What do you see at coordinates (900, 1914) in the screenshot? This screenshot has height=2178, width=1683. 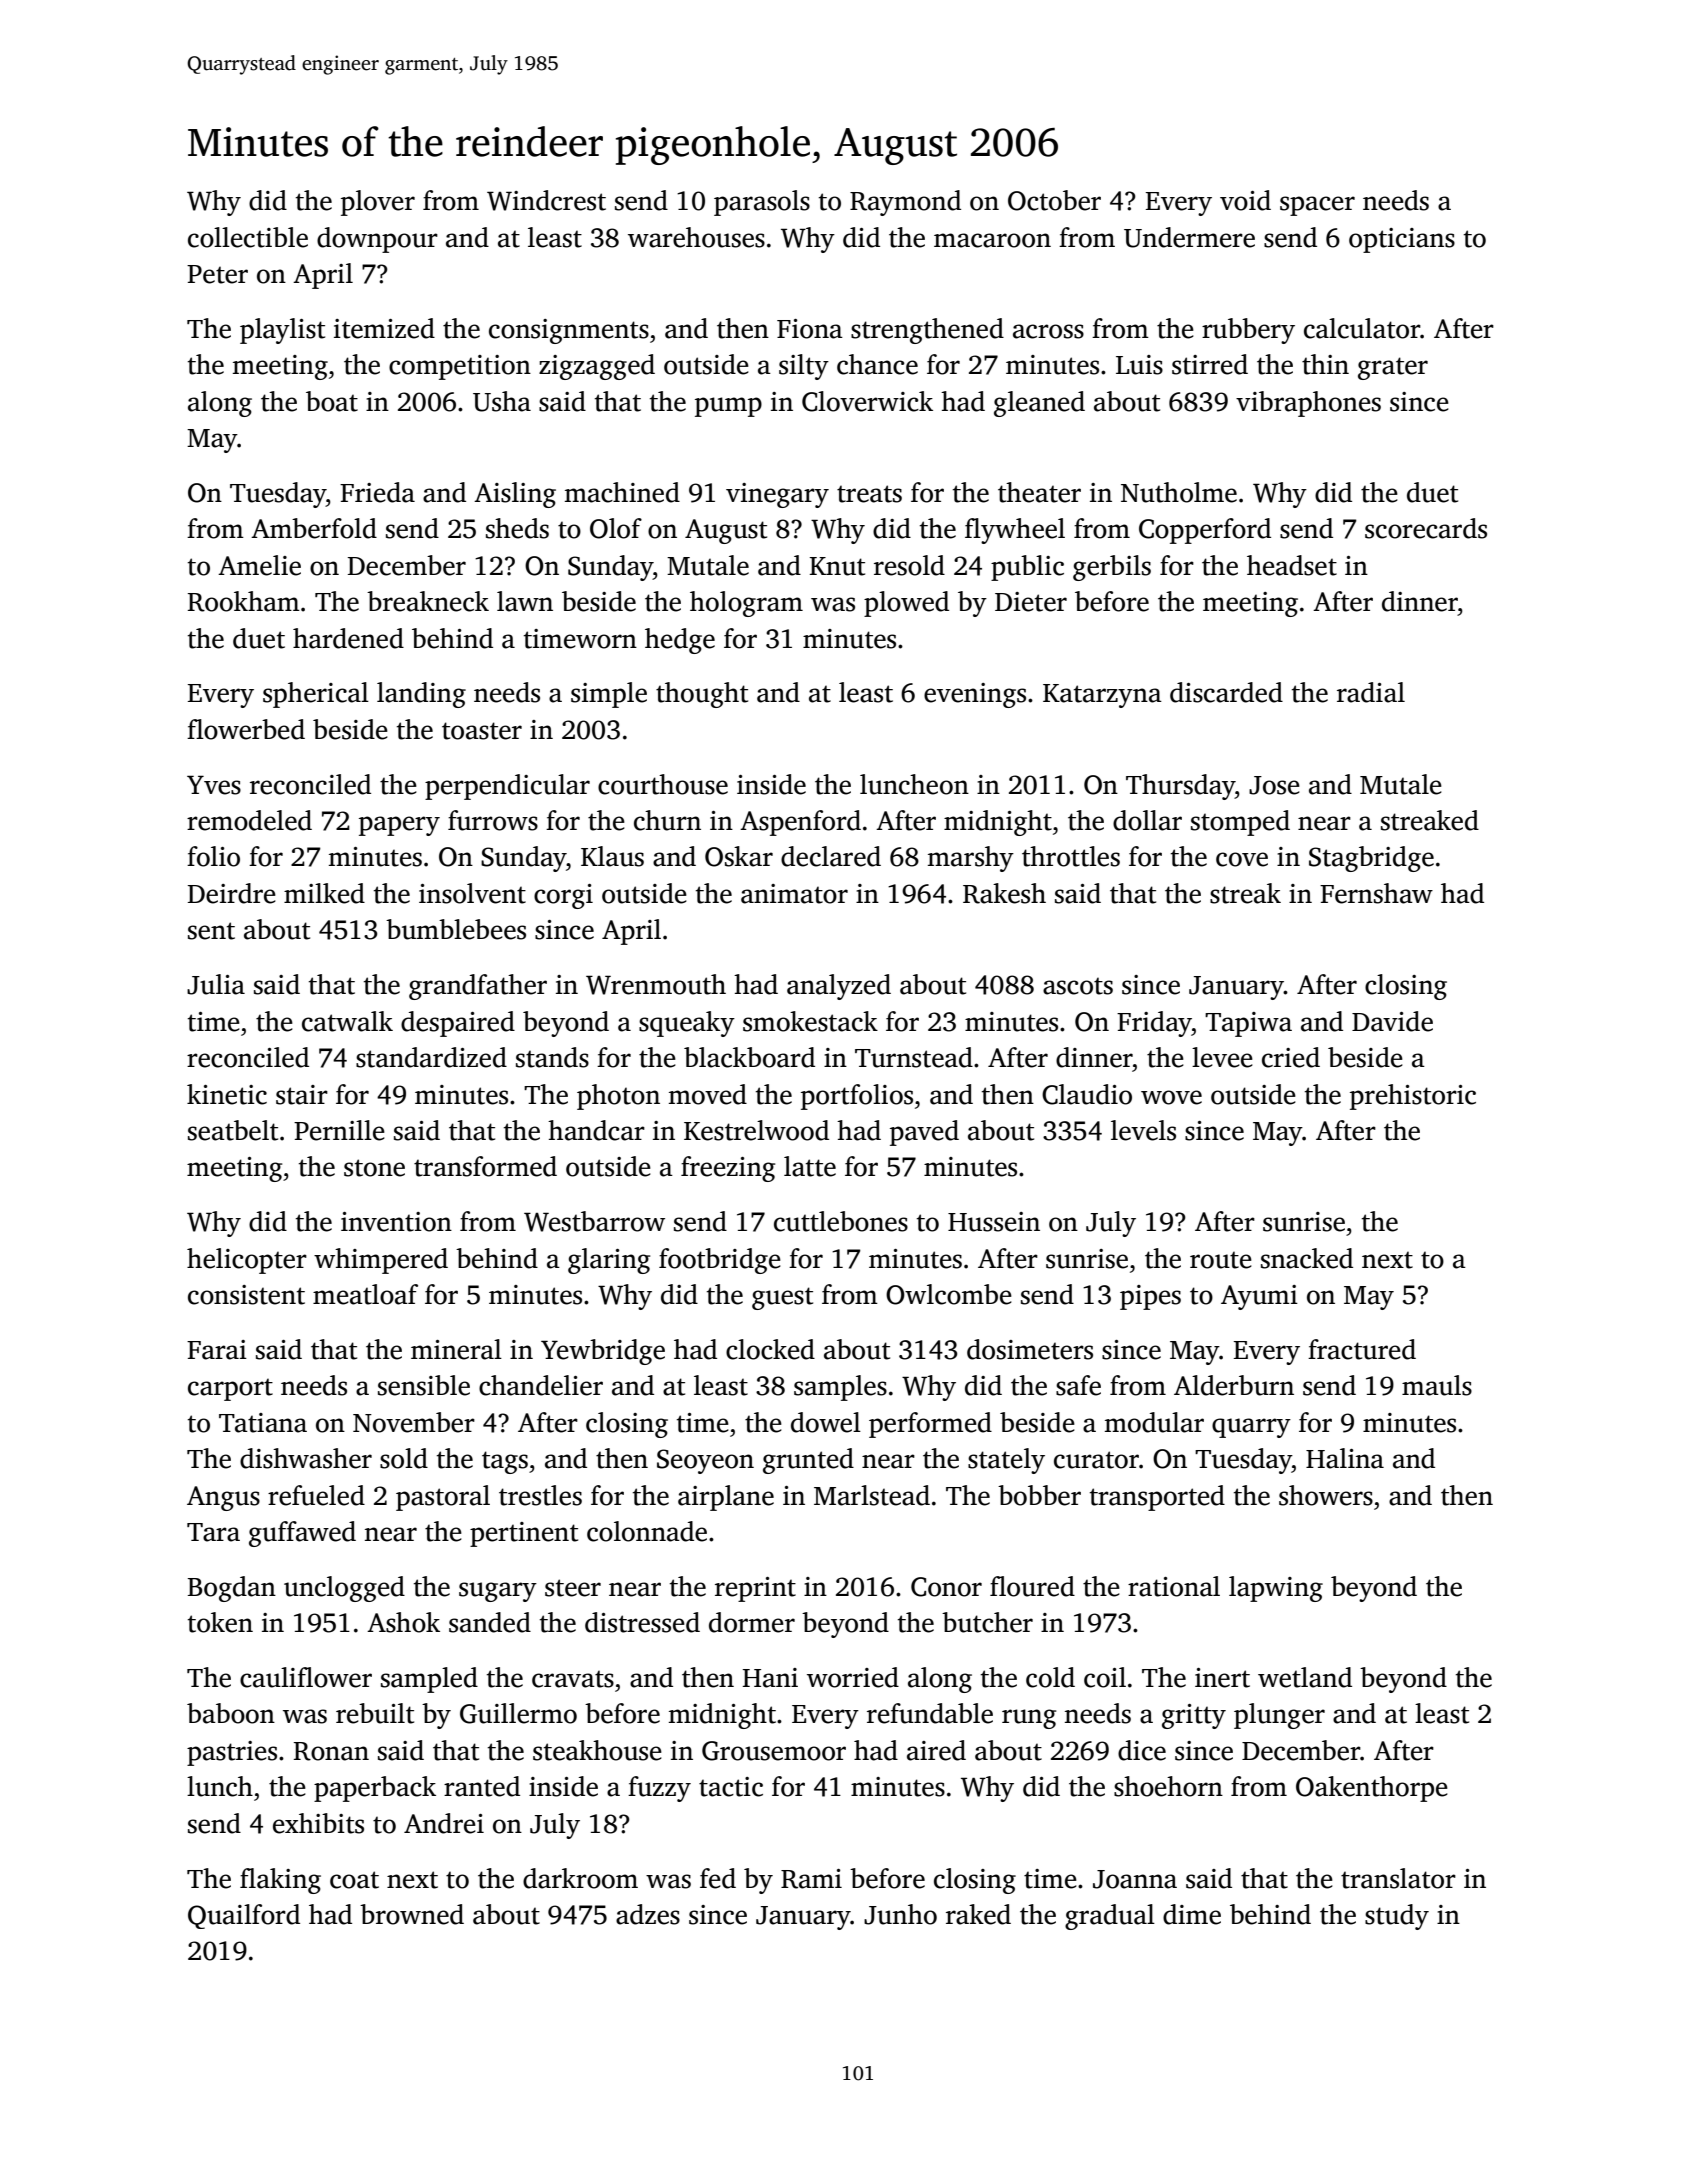 I see `Junho` at bounding box center [900, 1914].
